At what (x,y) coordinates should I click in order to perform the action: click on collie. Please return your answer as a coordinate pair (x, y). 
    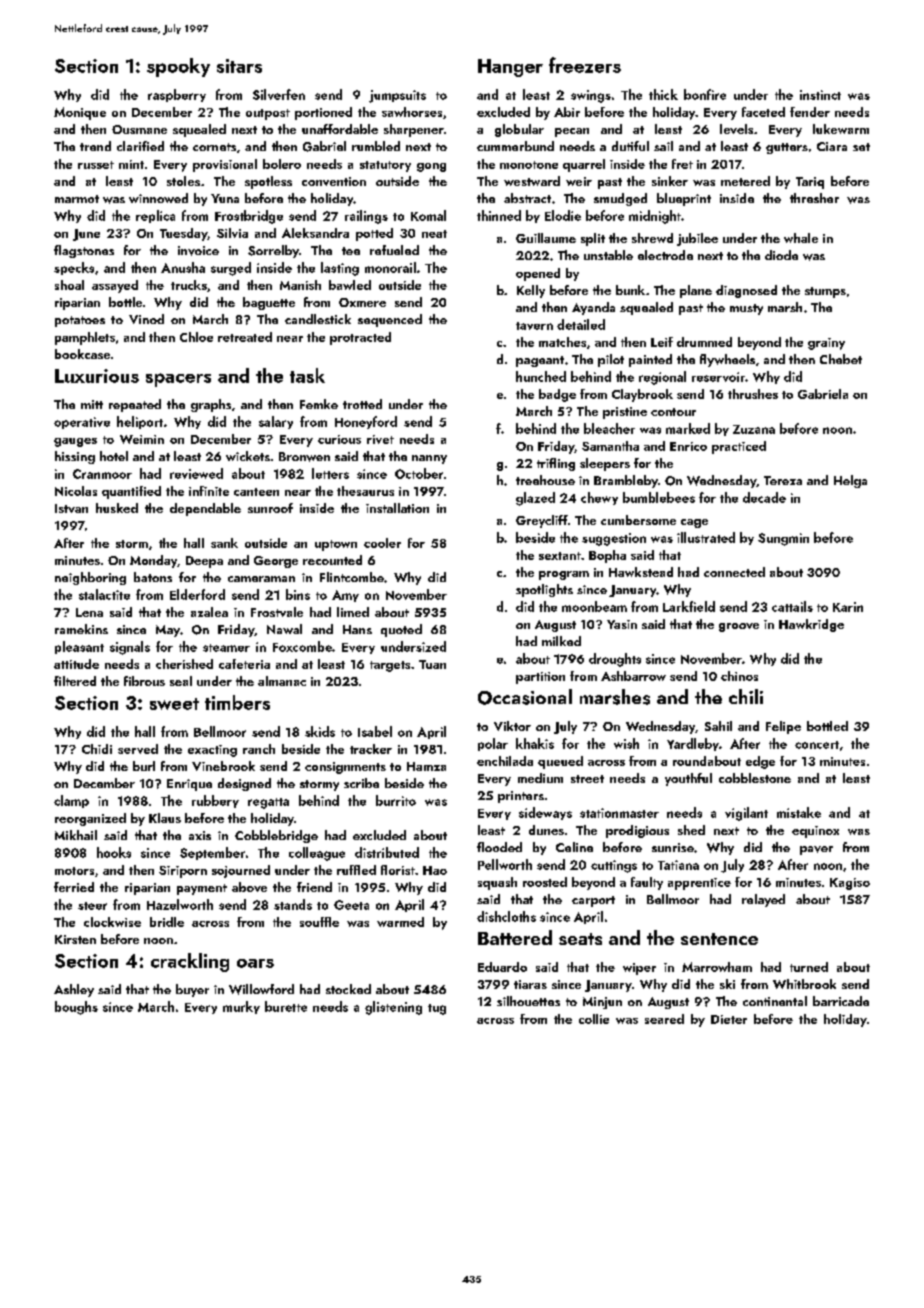
    Looking at the image, I should click on (594, 1019).
